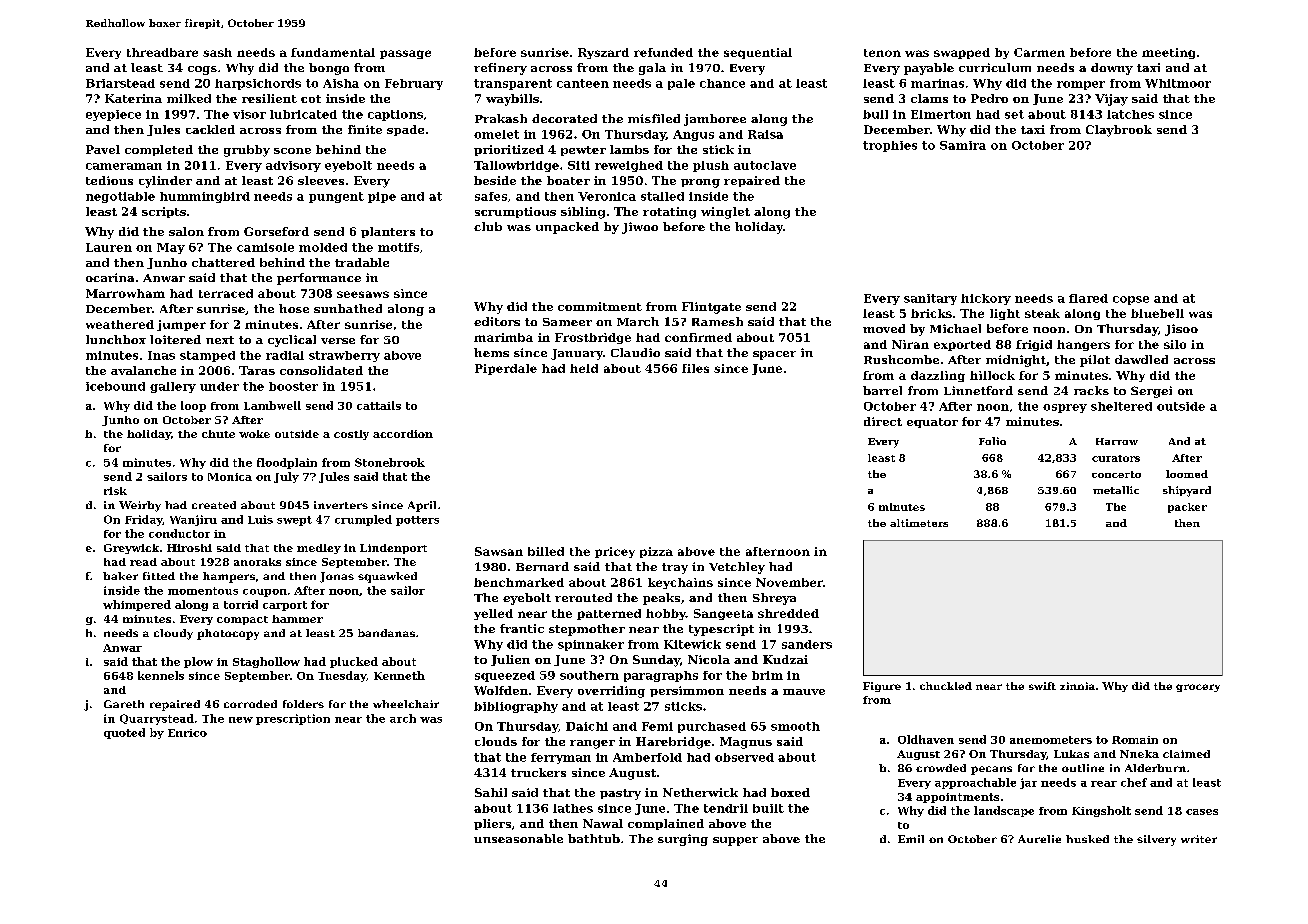 This screenshot has width=1308, height=924. I want to click on pliers, so click(492, 824).
